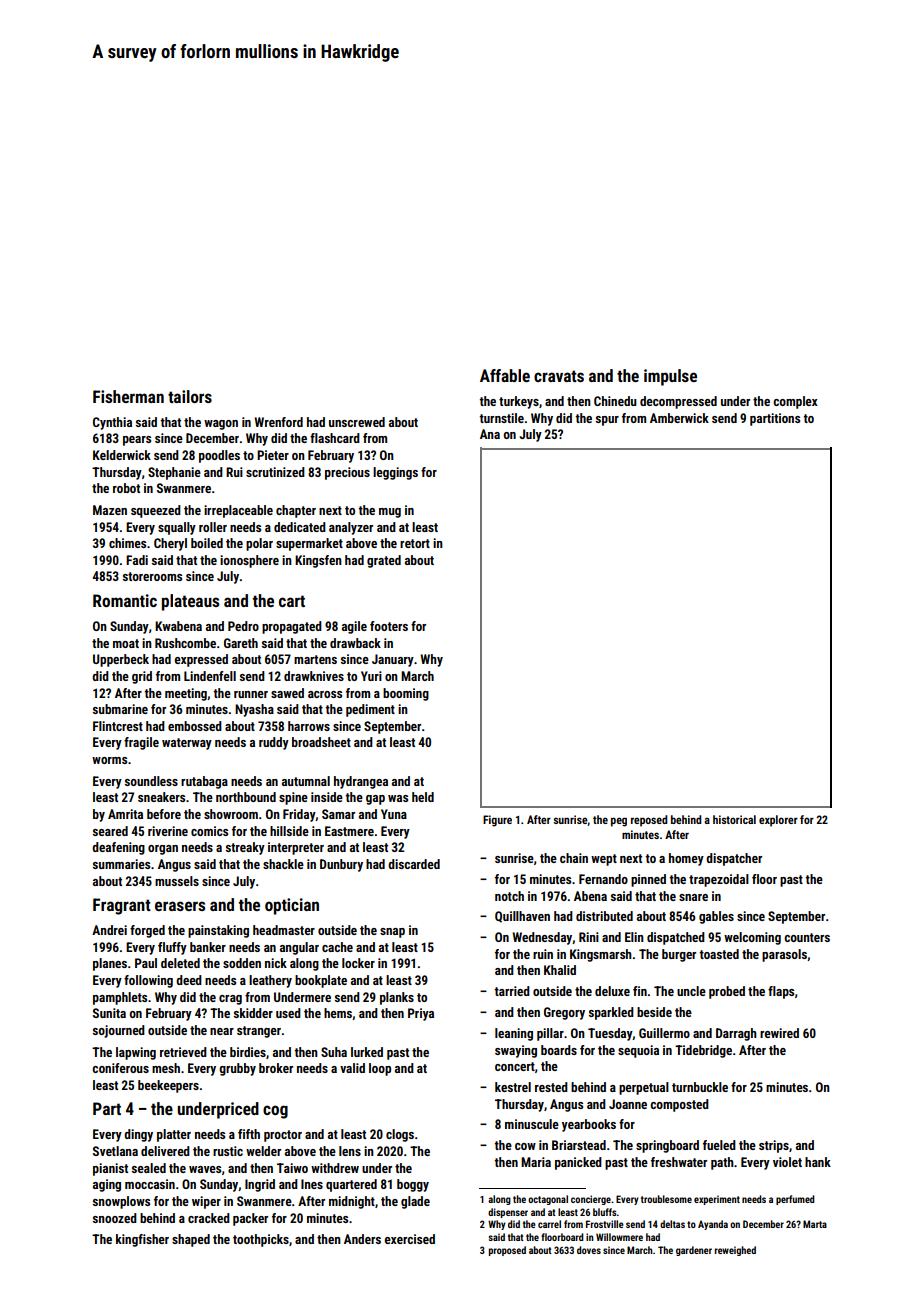  I want to click on kingfisher, so click(142, 1240).
